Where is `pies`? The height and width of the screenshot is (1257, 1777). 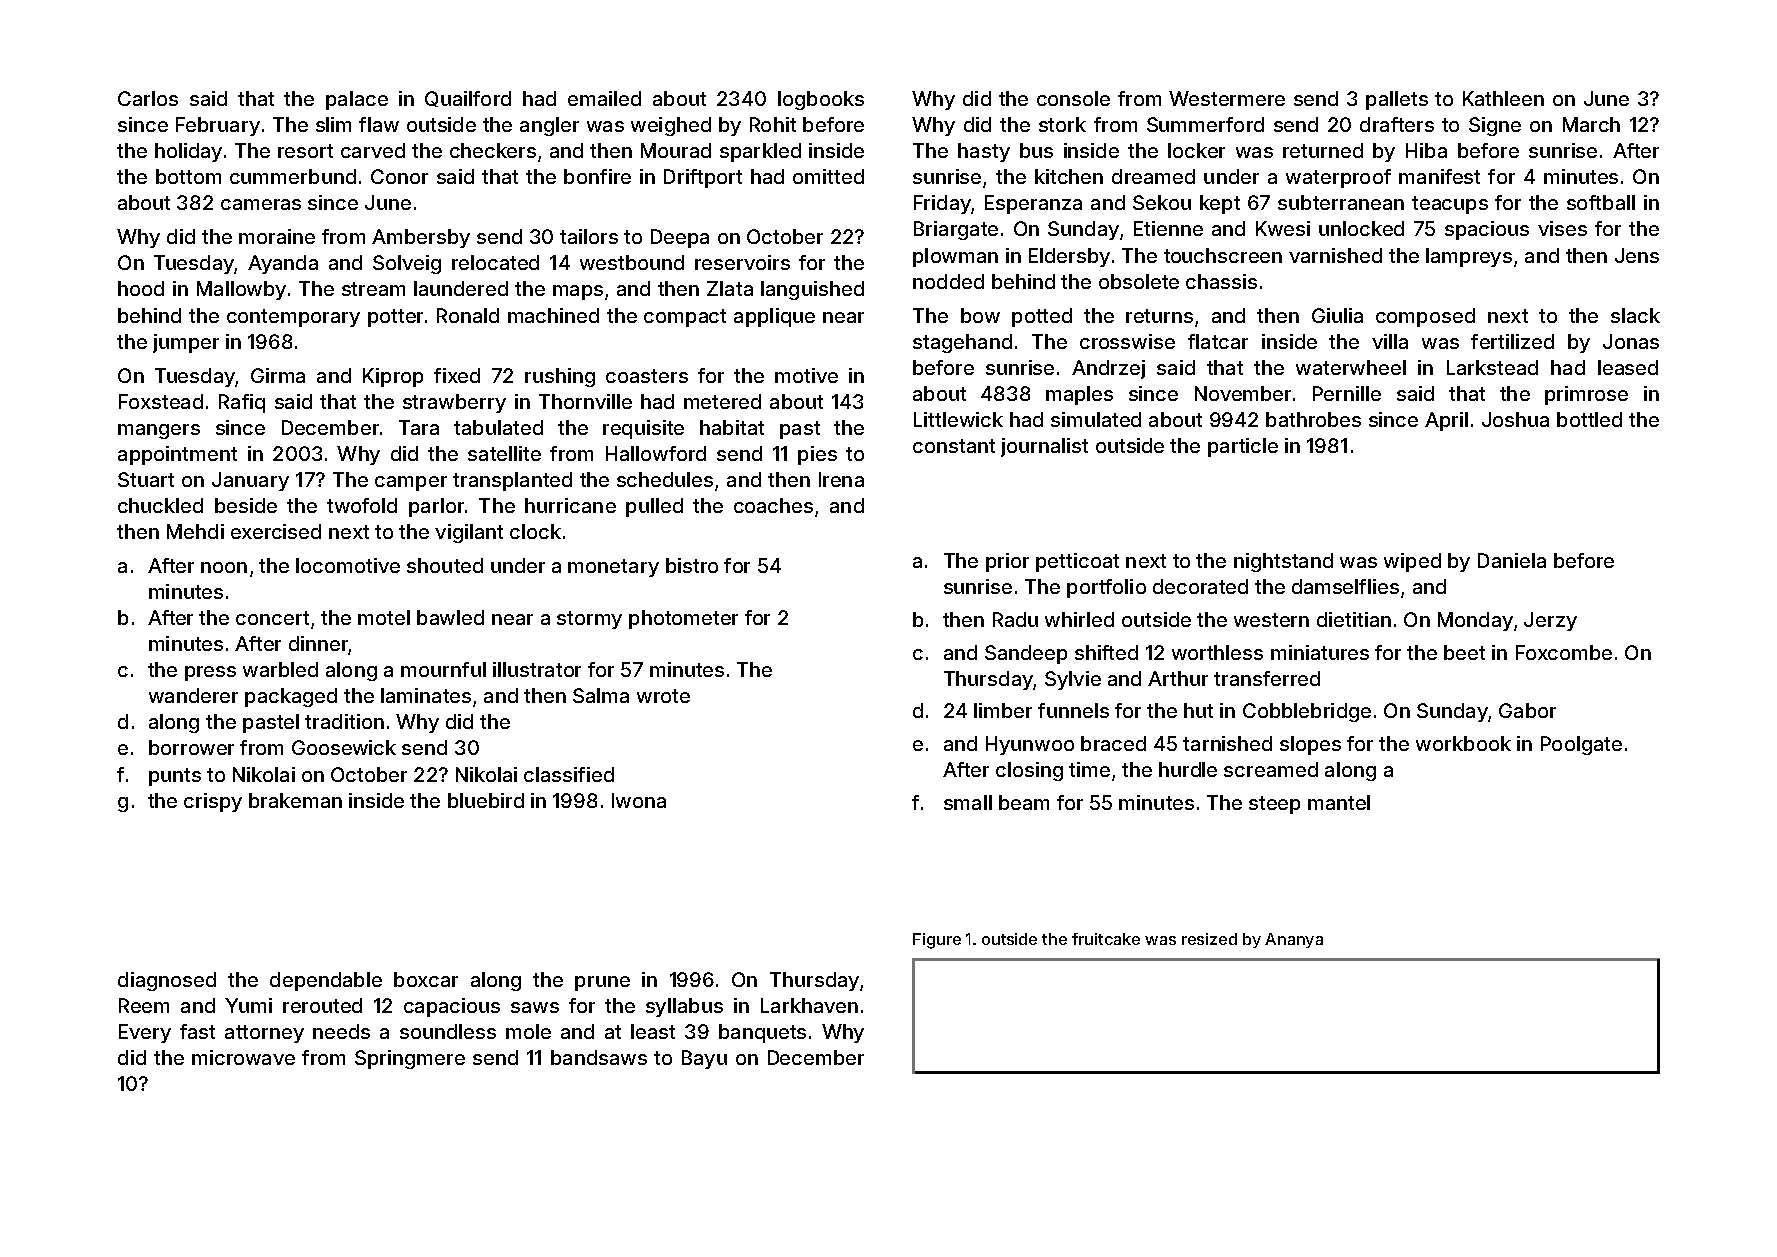 pies is located at coordinates (817, 455).
